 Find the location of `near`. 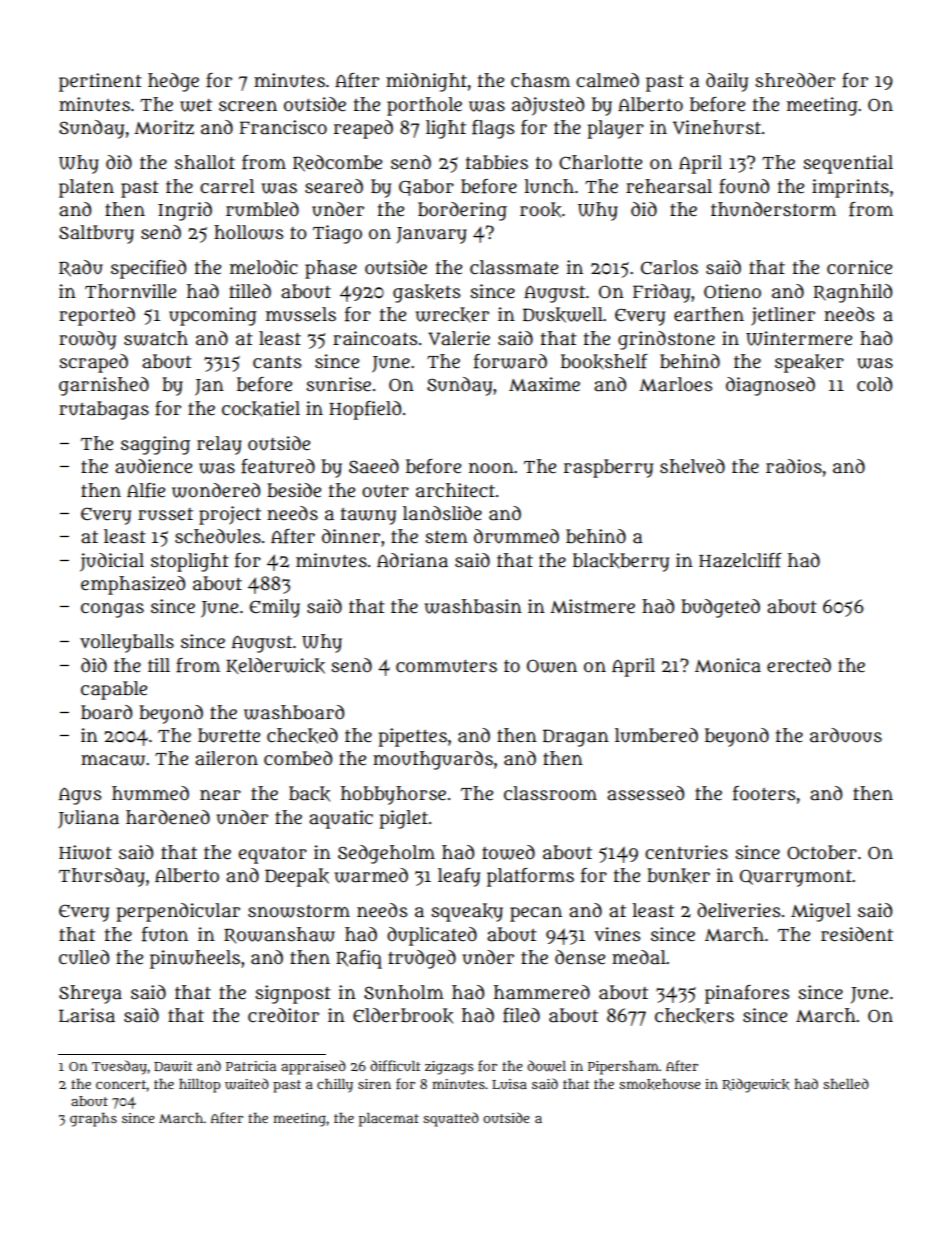

near is located at coordinates (220, 795).
